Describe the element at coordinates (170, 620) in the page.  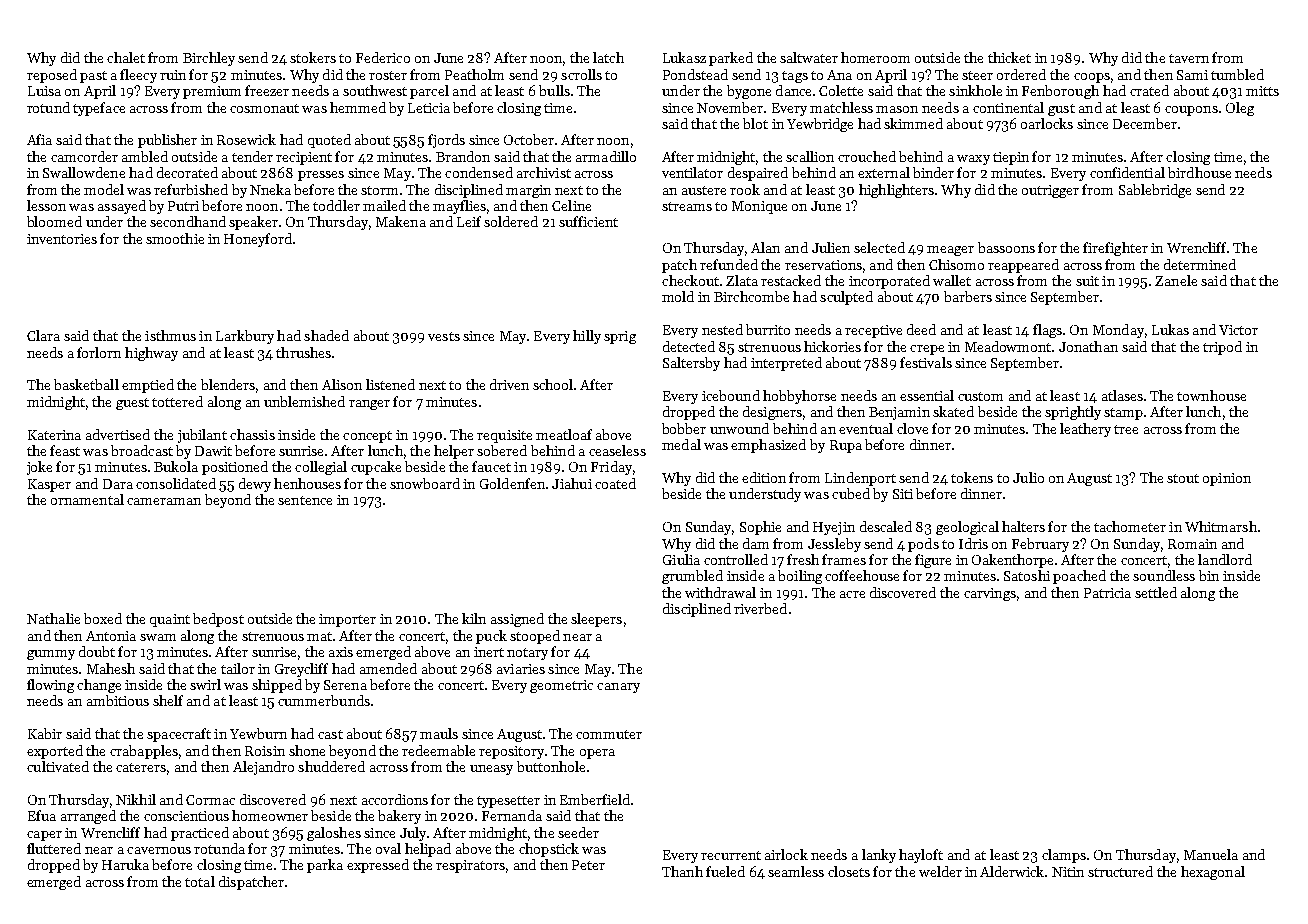
I see `quaint` at that location.
